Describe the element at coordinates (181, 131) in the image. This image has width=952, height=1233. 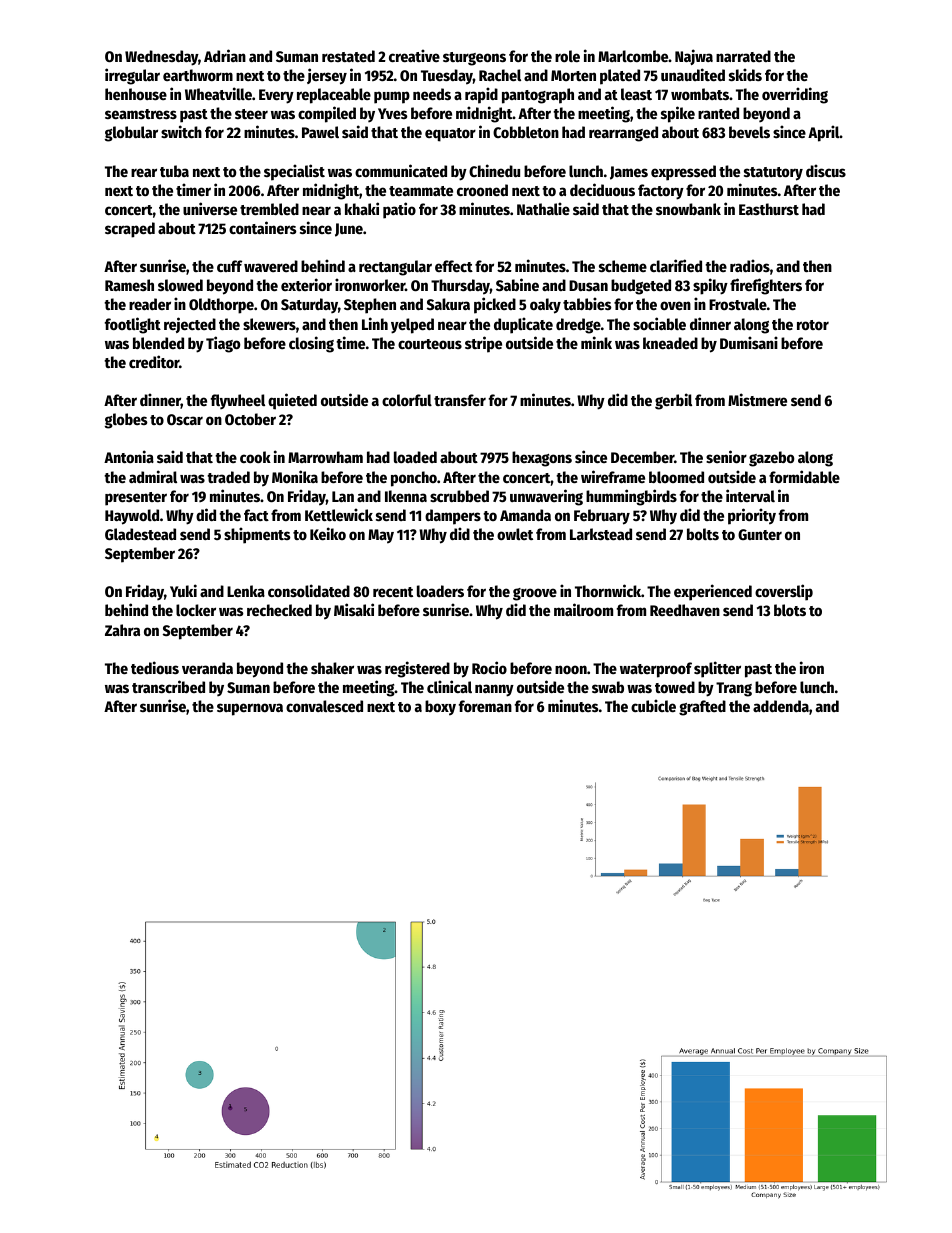
I see `switch` at that location.
